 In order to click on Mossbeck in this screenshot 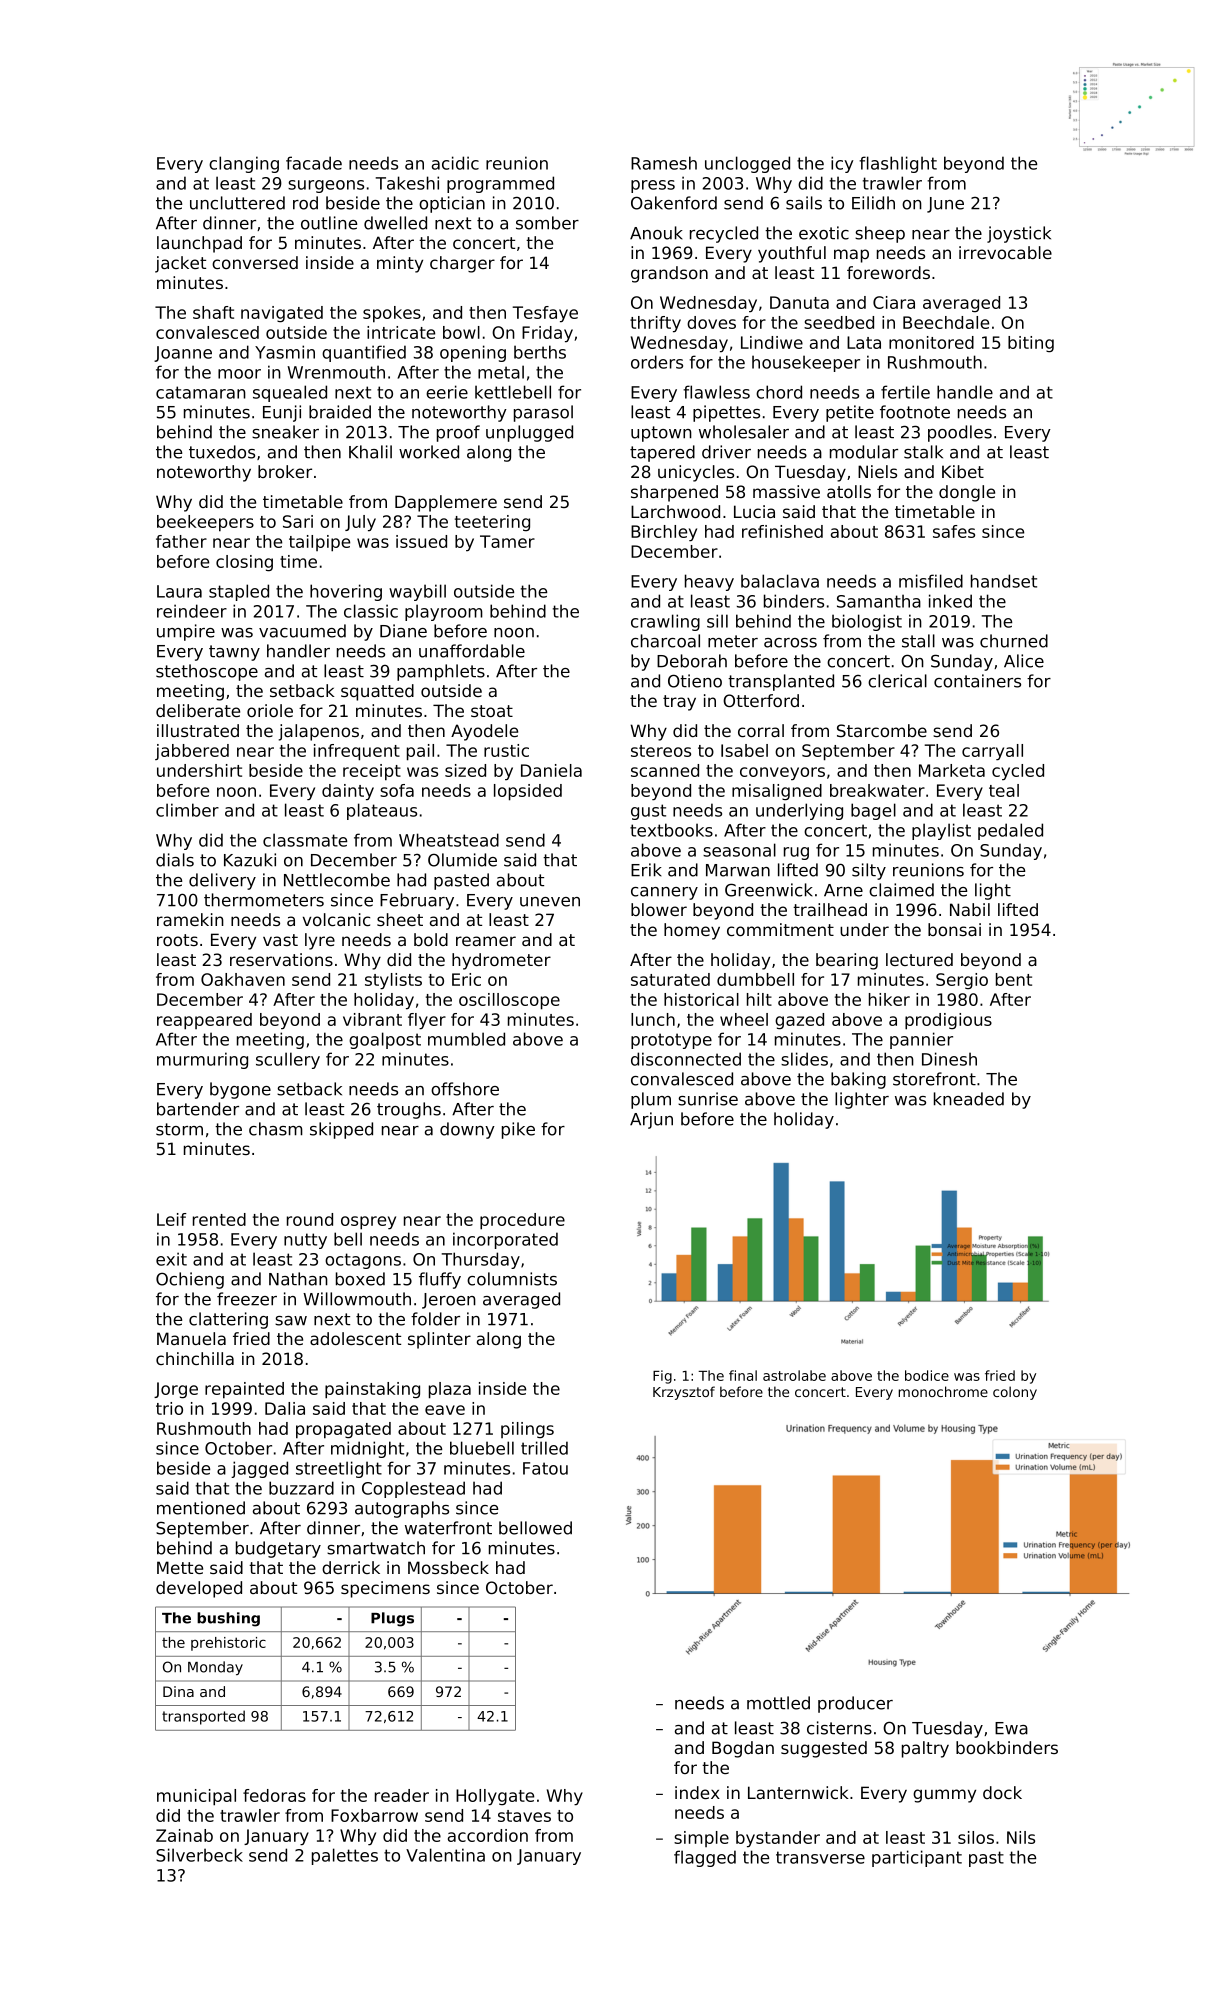, I will do `click(448, 1567)`.
